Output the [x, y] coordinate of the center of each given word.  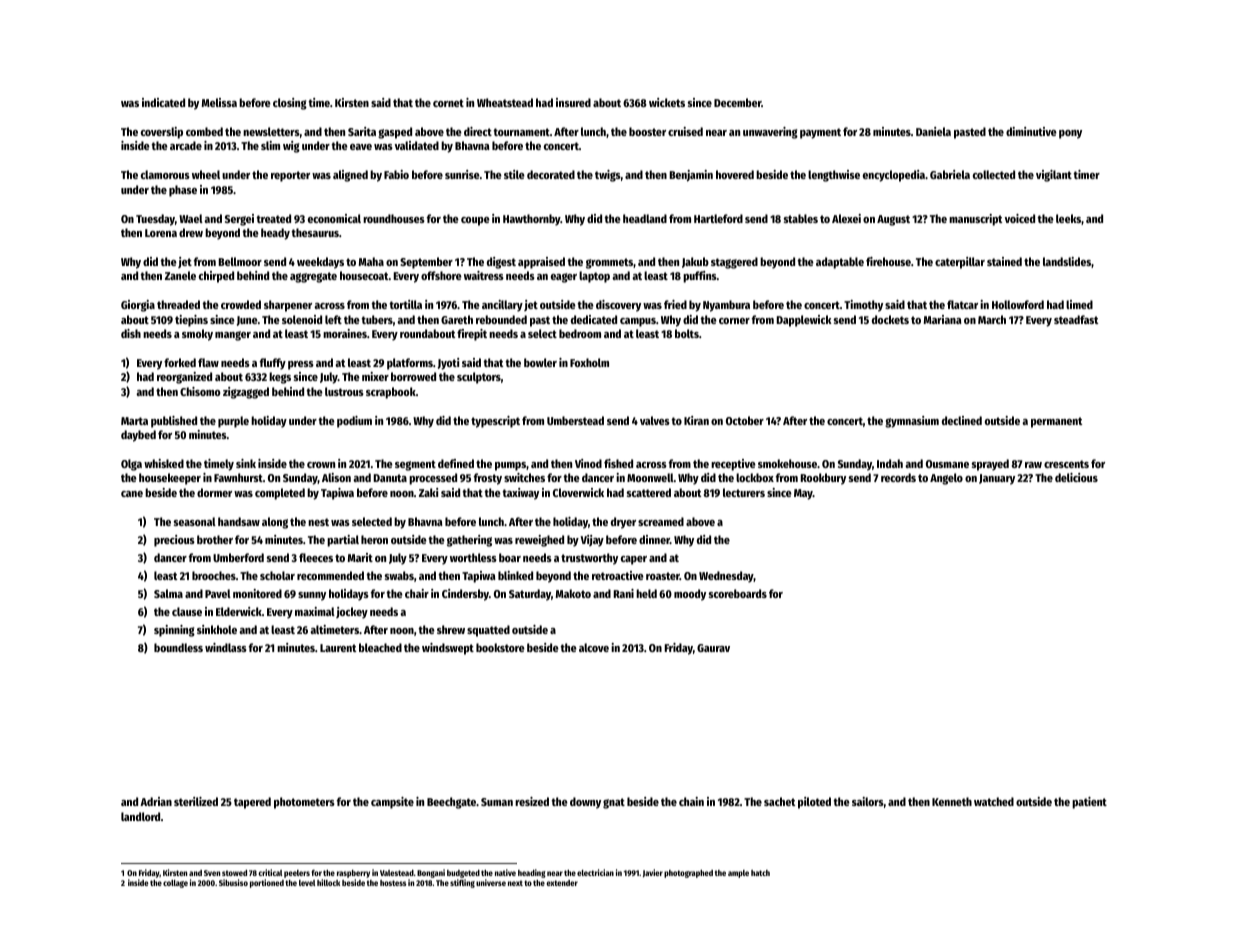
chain [691, 801]
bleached [380, 647]
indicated [163, 102]
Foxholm [589, 362]
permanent [1056, 422]
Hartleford [718, 218]
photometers [304, 803]
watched [994, 801]
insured [573, 102]
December [738, 102]
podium [354, 422]
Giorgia [138, 306]
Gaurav [713, 648]
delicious [1076, 477]
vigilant [1054, 176]
